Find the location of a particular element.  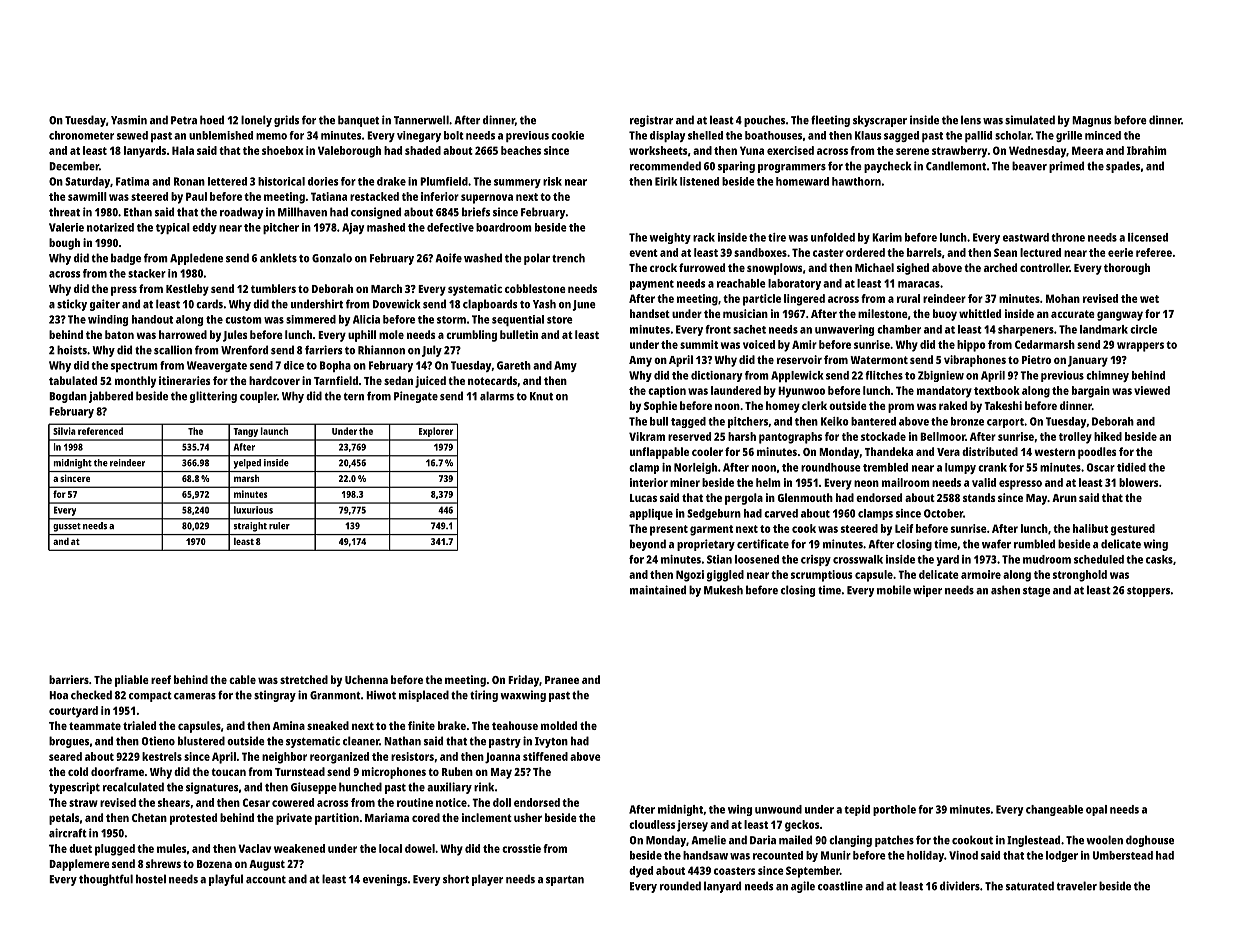

Amelie is located at coordinates (708, 840).
